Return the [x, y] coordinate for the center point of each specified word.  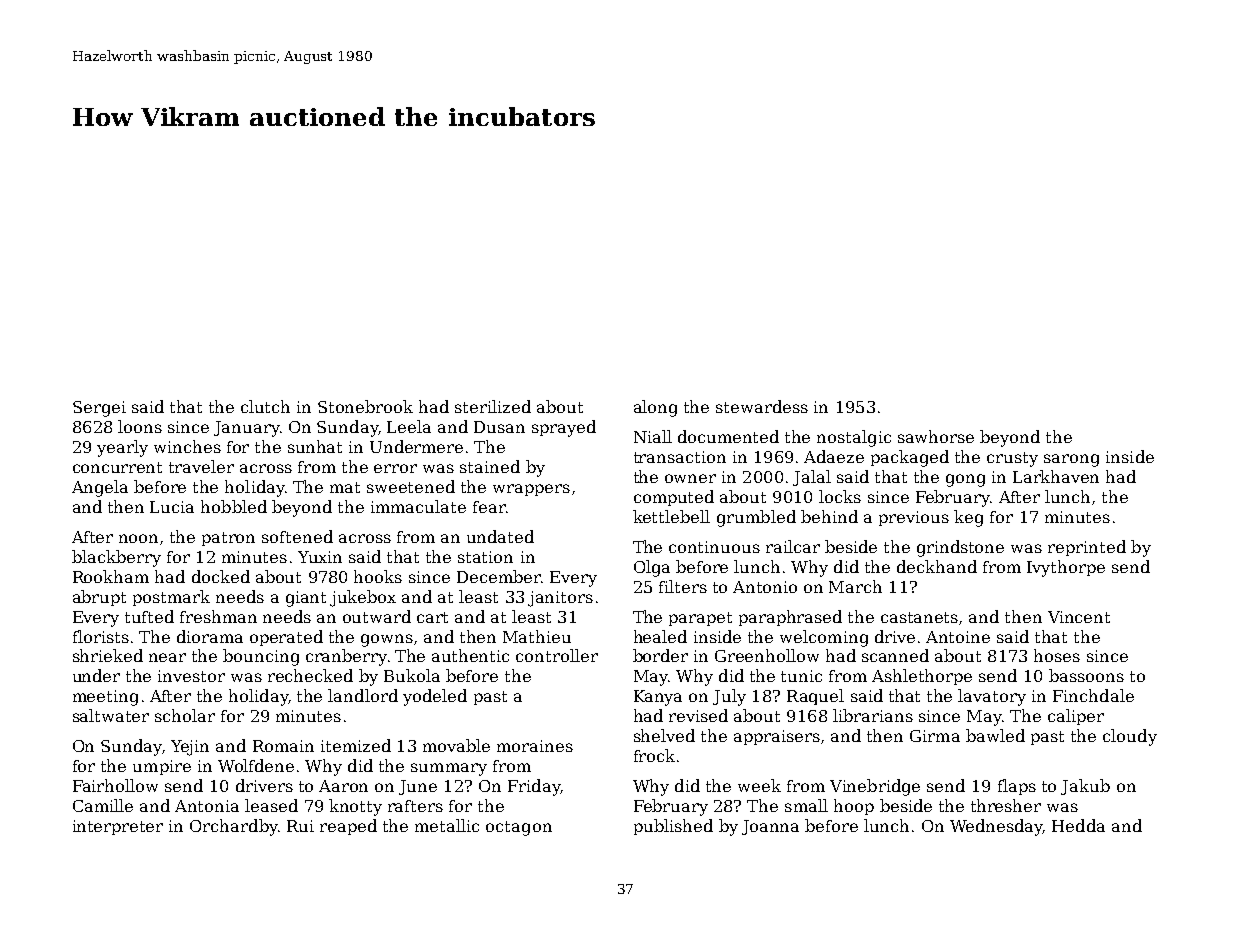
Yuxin [320, 557]
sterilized [493, 406]
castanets [919, 617]
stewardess [762, 406]
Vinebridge [875, 787]
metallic [447, 825]
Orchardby [234, 827]
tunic [801, 676]
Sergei [99, 409]
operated [286, 638]
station [485, 557]
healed [660, 636]
